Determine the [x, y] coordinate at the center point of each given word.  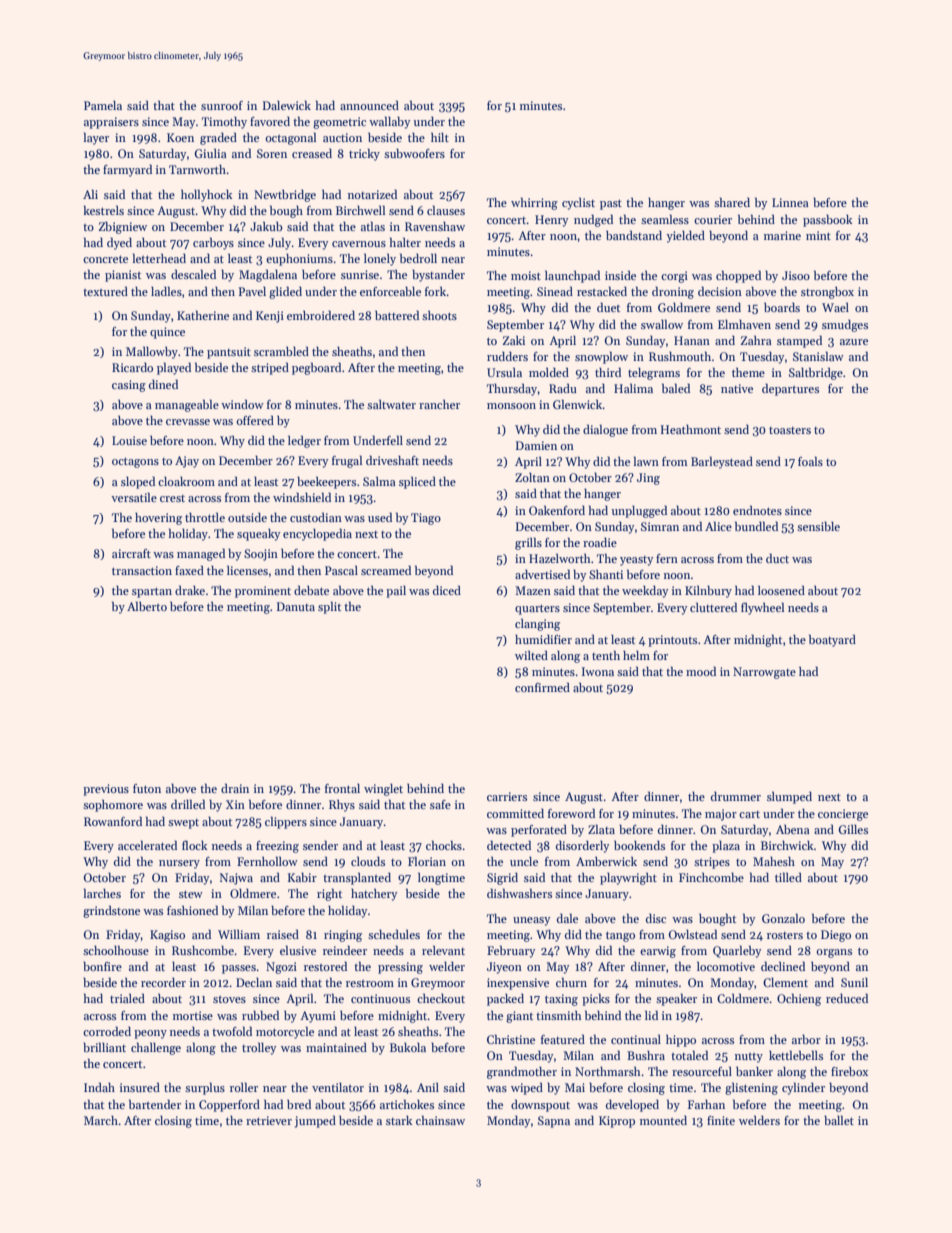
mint [818, 235]
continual [636, 1039]
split [329, 607]
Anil [428, 1087]
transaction [142, 570]
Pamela [103, 105]
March [101, 1120]
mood [701, 671]
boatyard [832, 640]
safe [440, 804]
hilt [440, 137]
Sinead [555, 291]
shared [732, 202]
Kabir [302, 877]
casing [129, 386]
